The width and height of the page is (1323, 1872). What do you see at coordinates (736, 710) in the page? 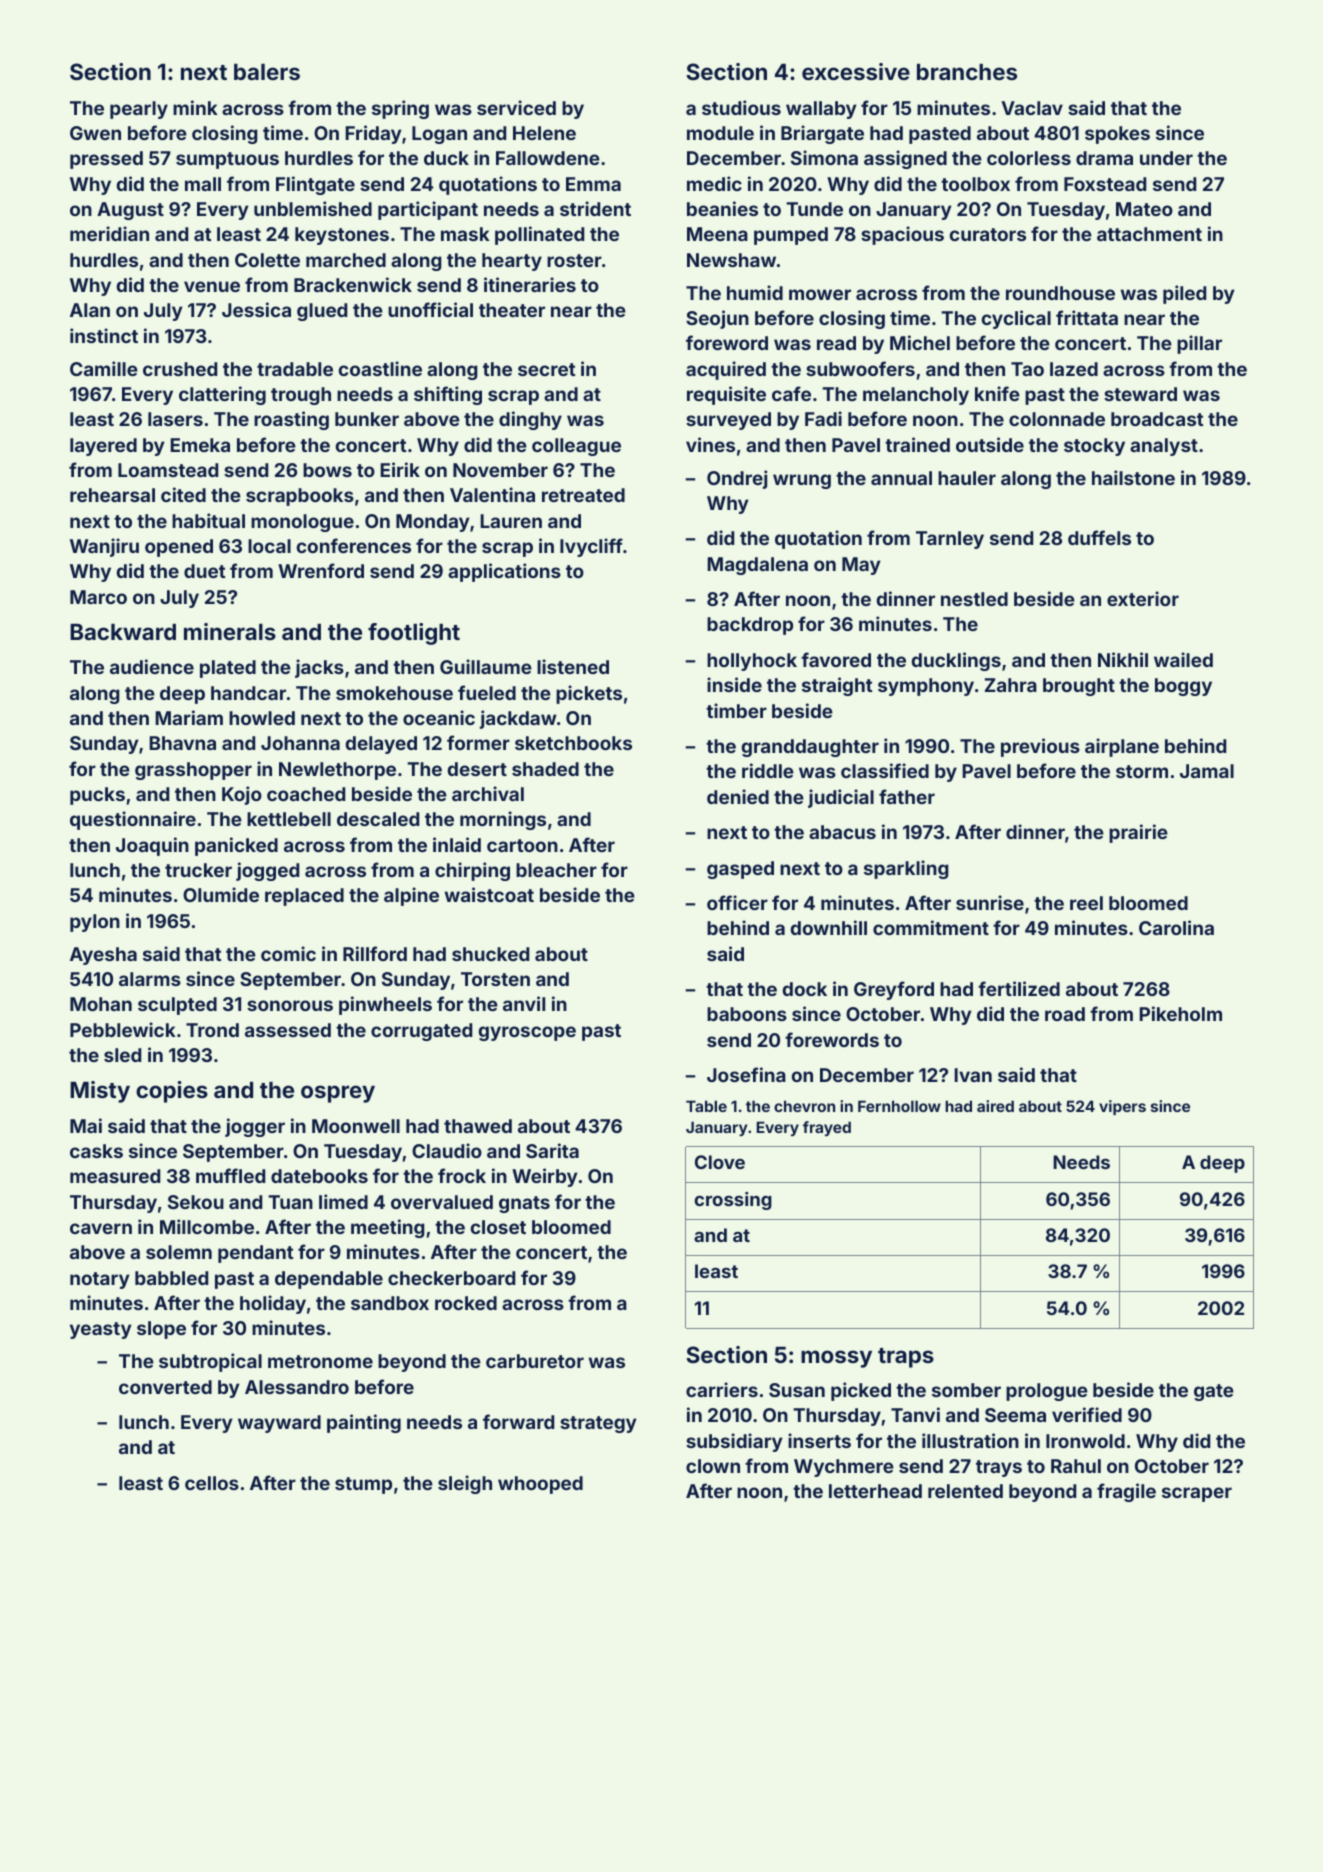
I see `timber` at bounding box center [736, 710].
